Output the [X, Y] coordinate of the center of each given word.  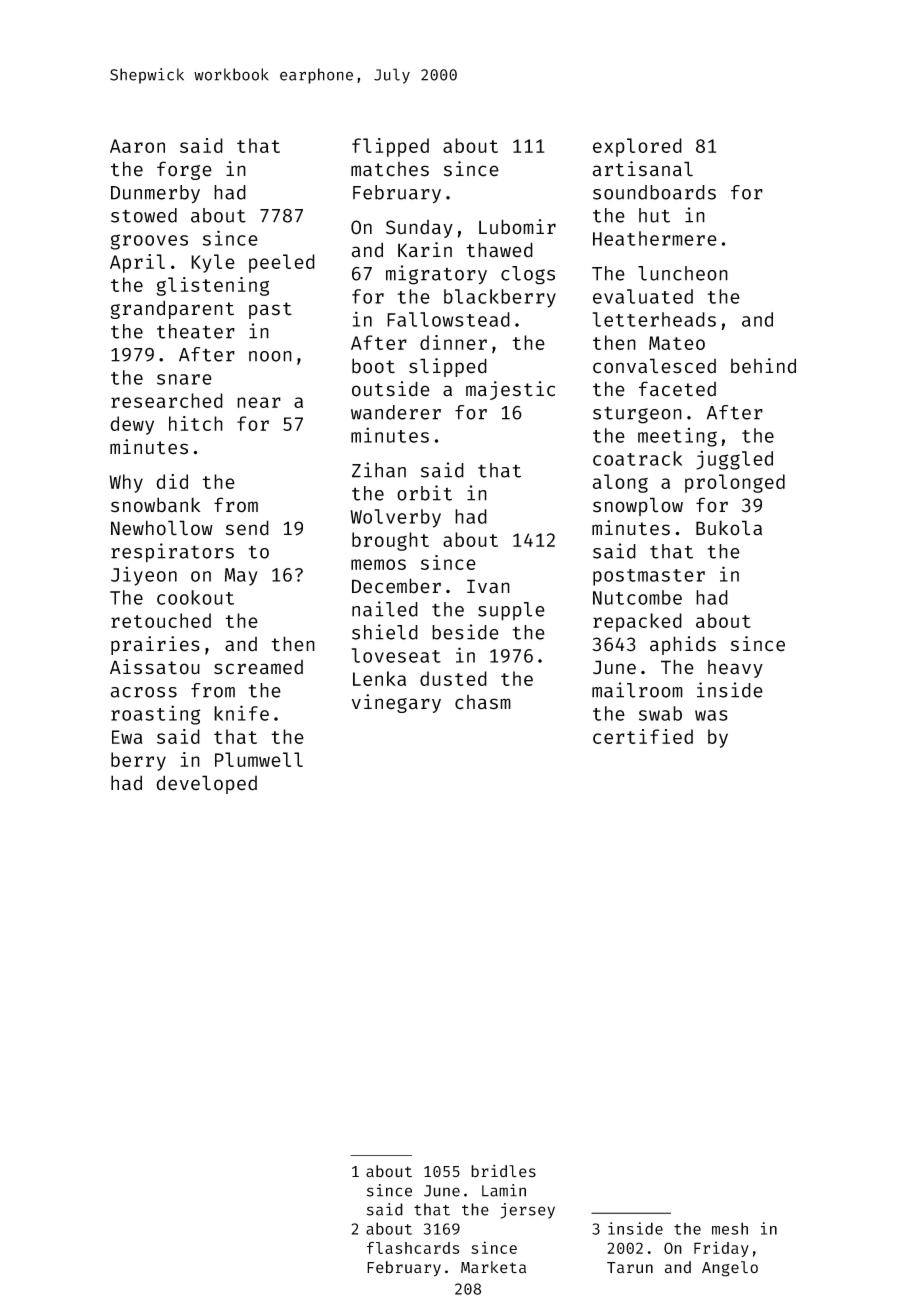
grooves [149, 242]
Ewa [127, 737]
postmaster [649, 577]
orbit [424, 493]
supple [511, 611]
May [241, 577]
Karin [425, 250]
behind [763, 366]
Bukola [729, 528]
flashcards [413, 1248]
